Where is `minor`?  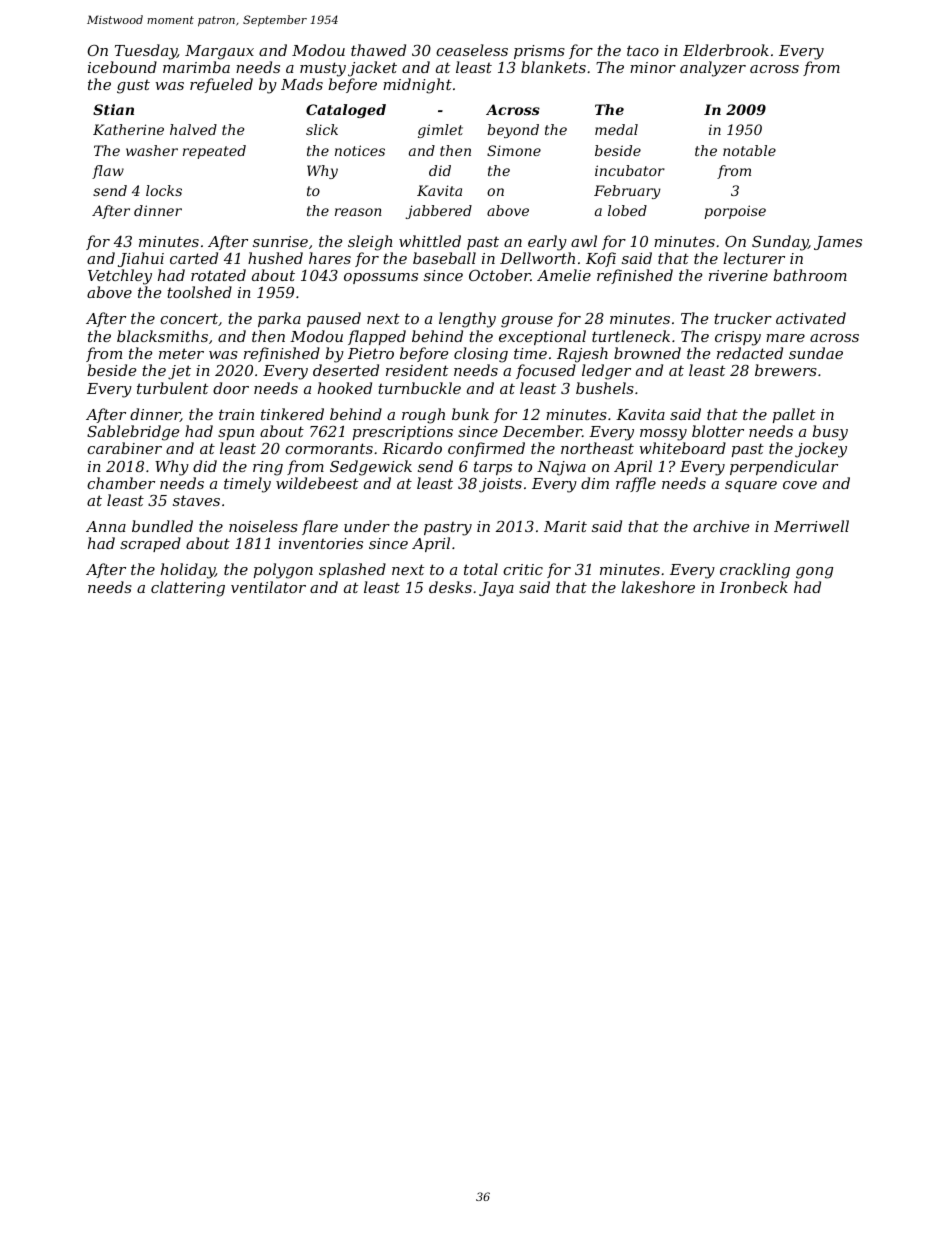 minor is located at coordinates (653, 67).
